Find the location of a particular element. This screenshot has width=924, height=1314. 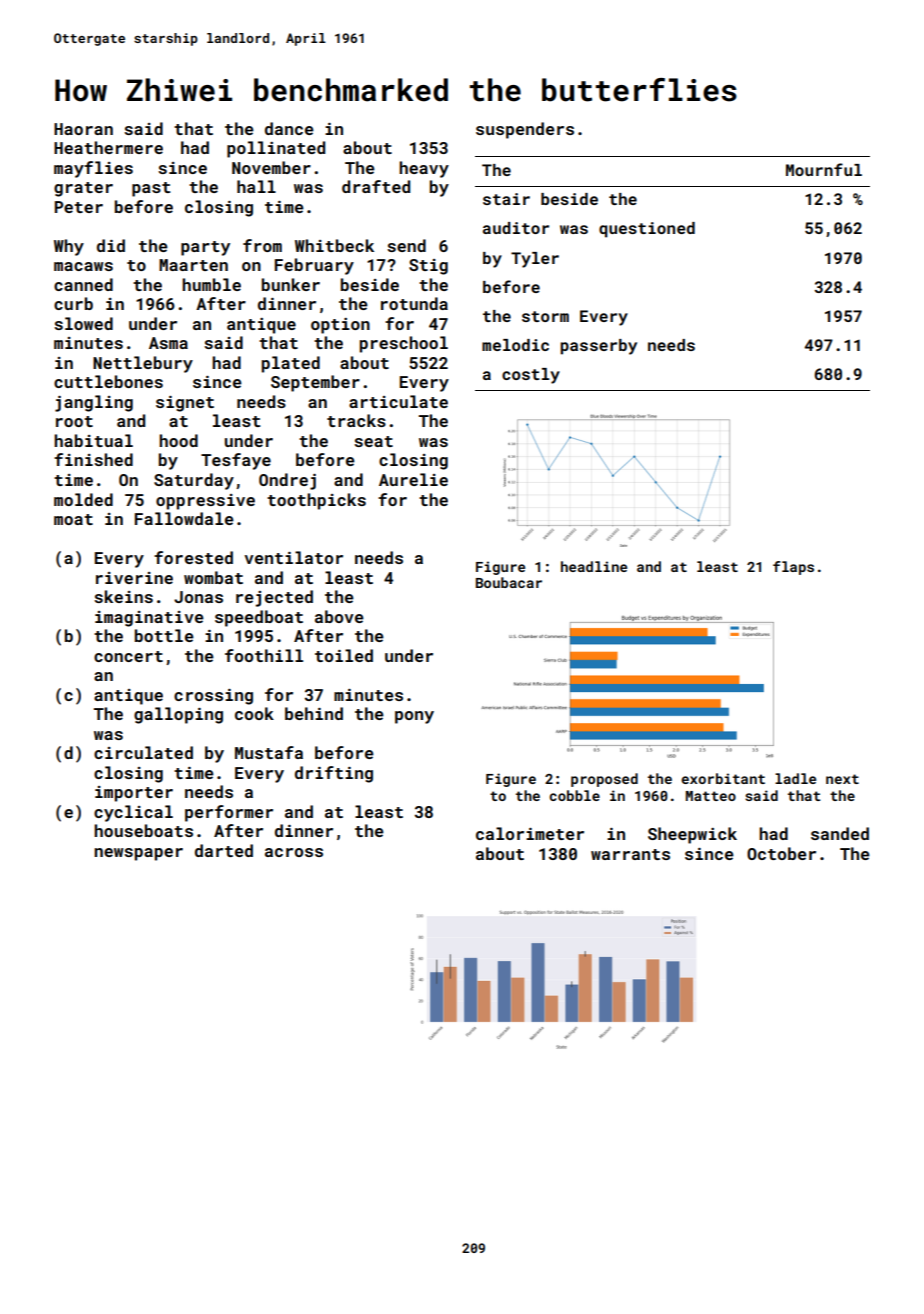

ventilator is located at coordinates (293, 557).
